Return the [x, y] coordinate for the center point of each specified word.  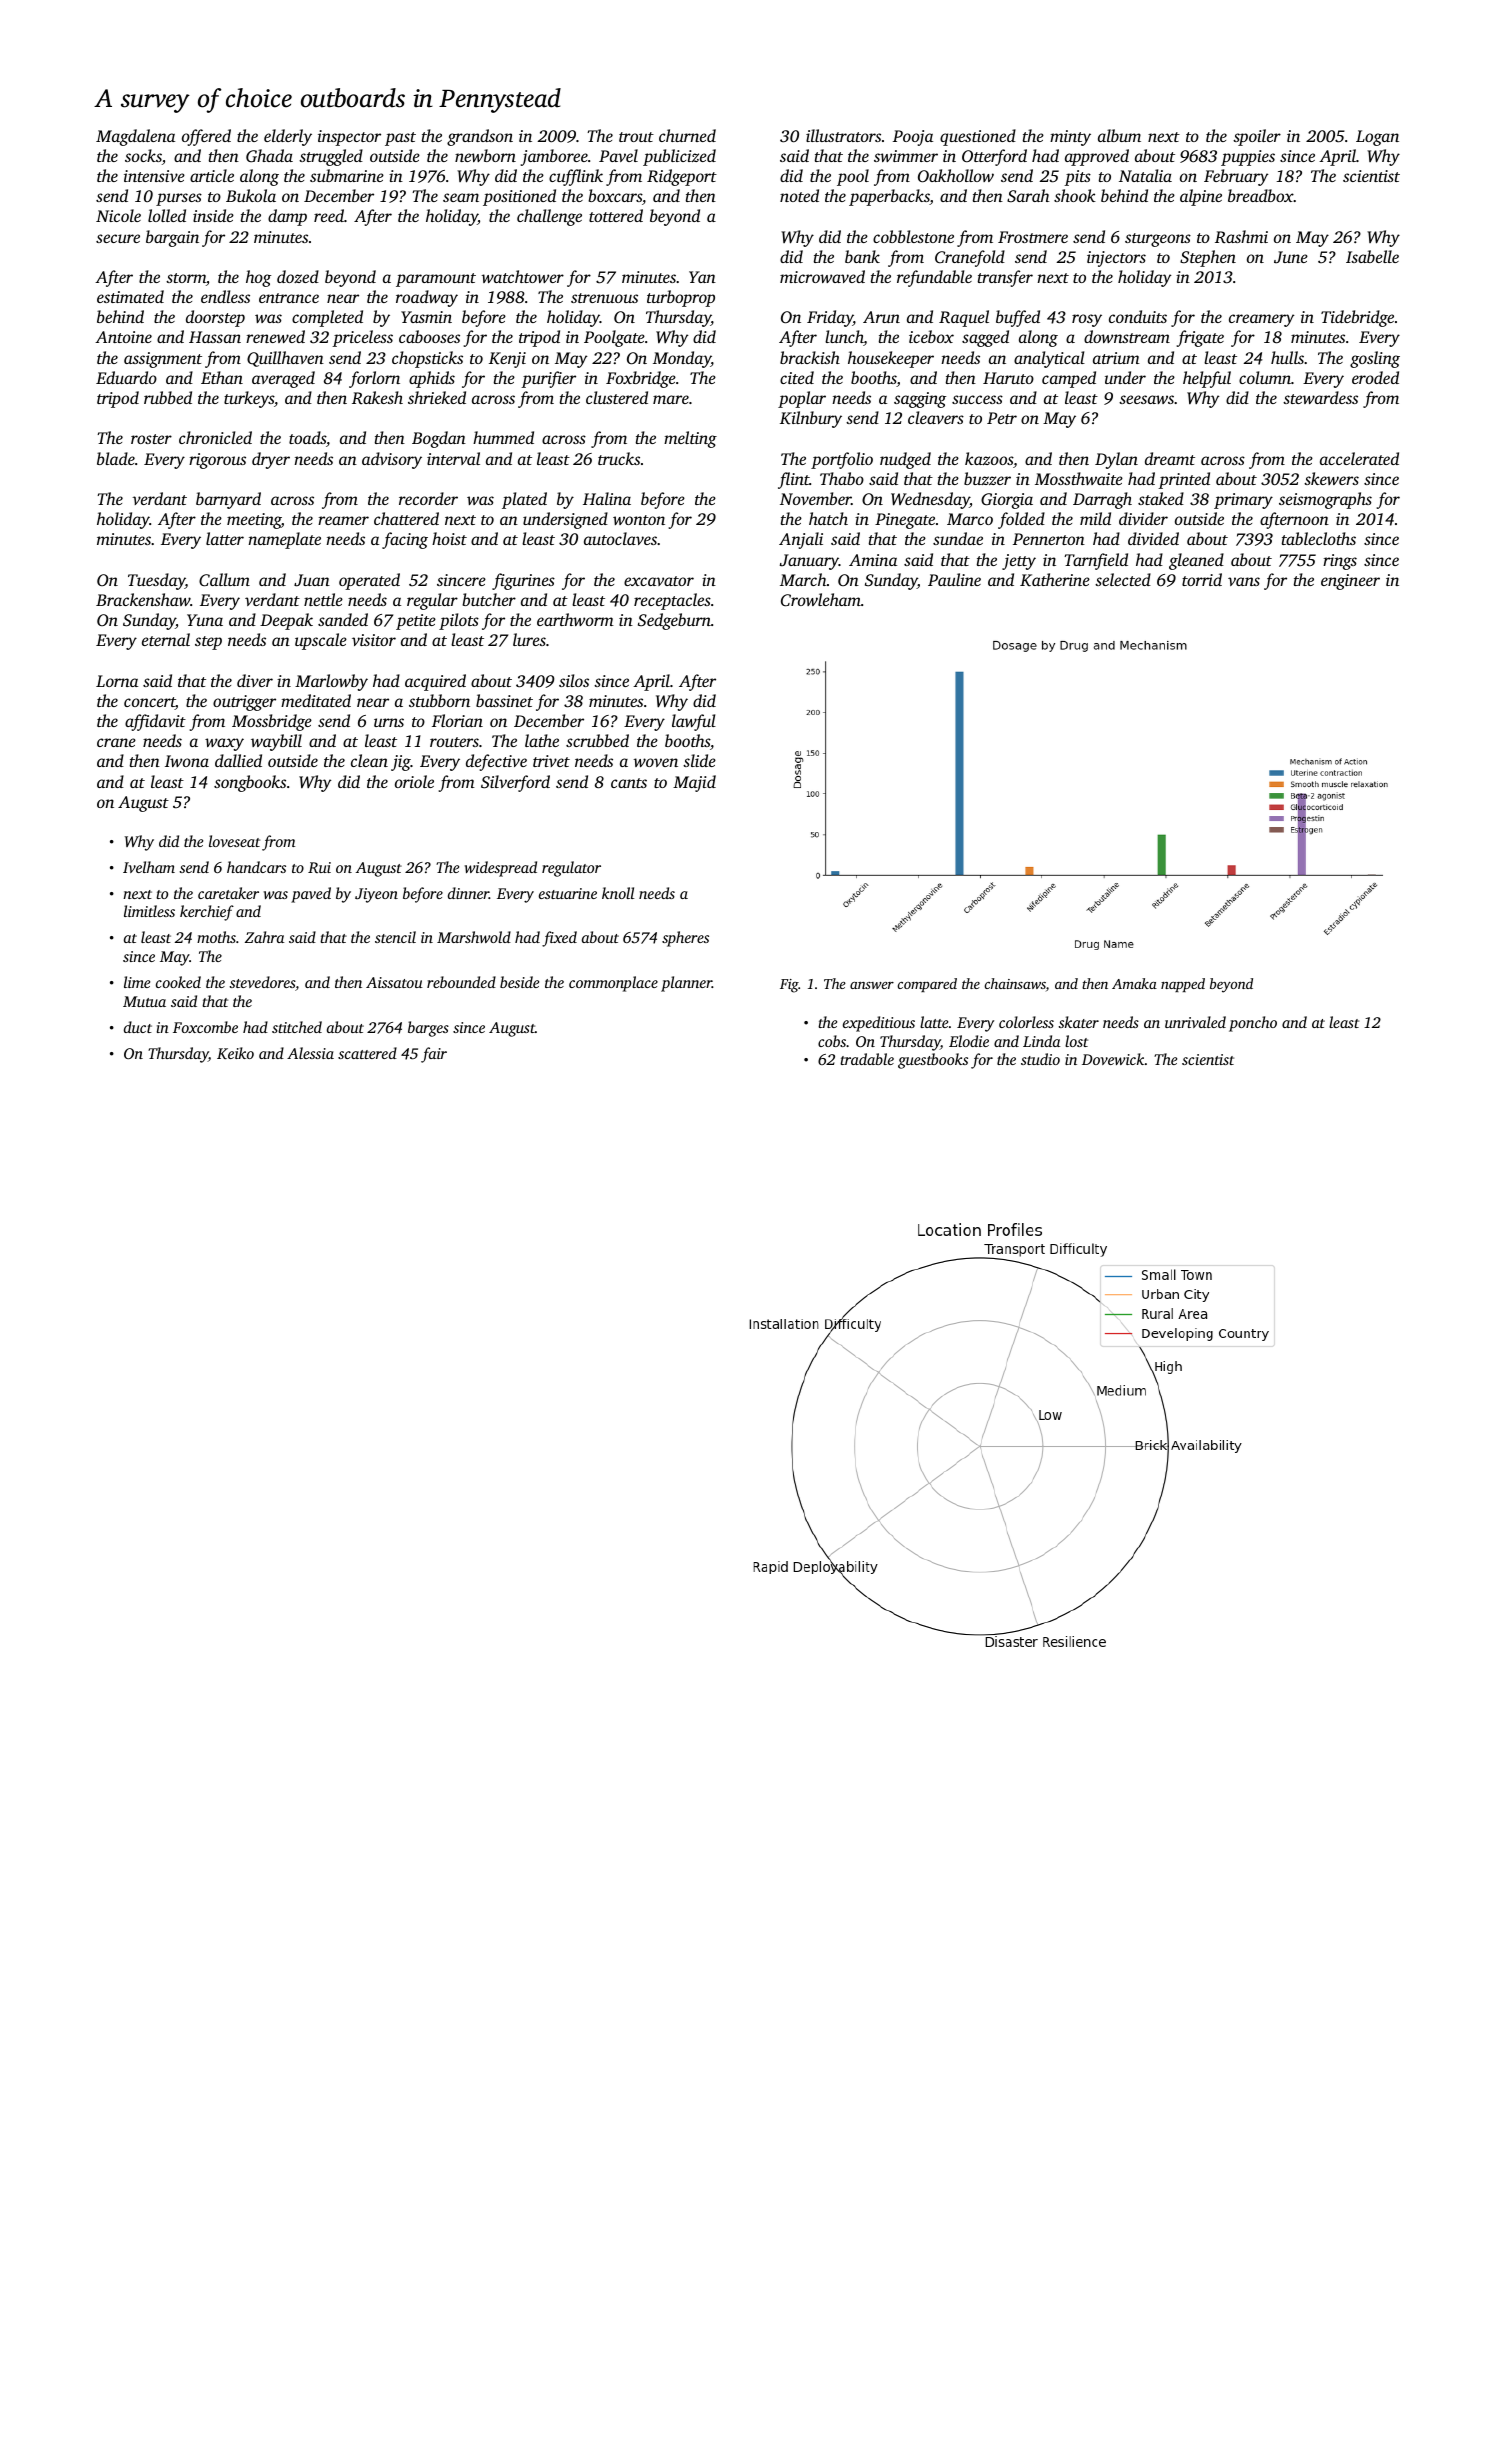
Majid [694, 783]
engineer [1350, 582]
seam [461, 197]
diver [255, 680]
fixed [559, 939]
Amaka [1134, 983]
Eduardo [126, 377]
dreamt [1170, 458]
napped [1183, 985]
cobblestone [913, 236]
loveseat [234, 841]
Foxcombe [205, 1027]
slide [699, 760]
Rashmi [1241, 236]
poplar [802, 399]
